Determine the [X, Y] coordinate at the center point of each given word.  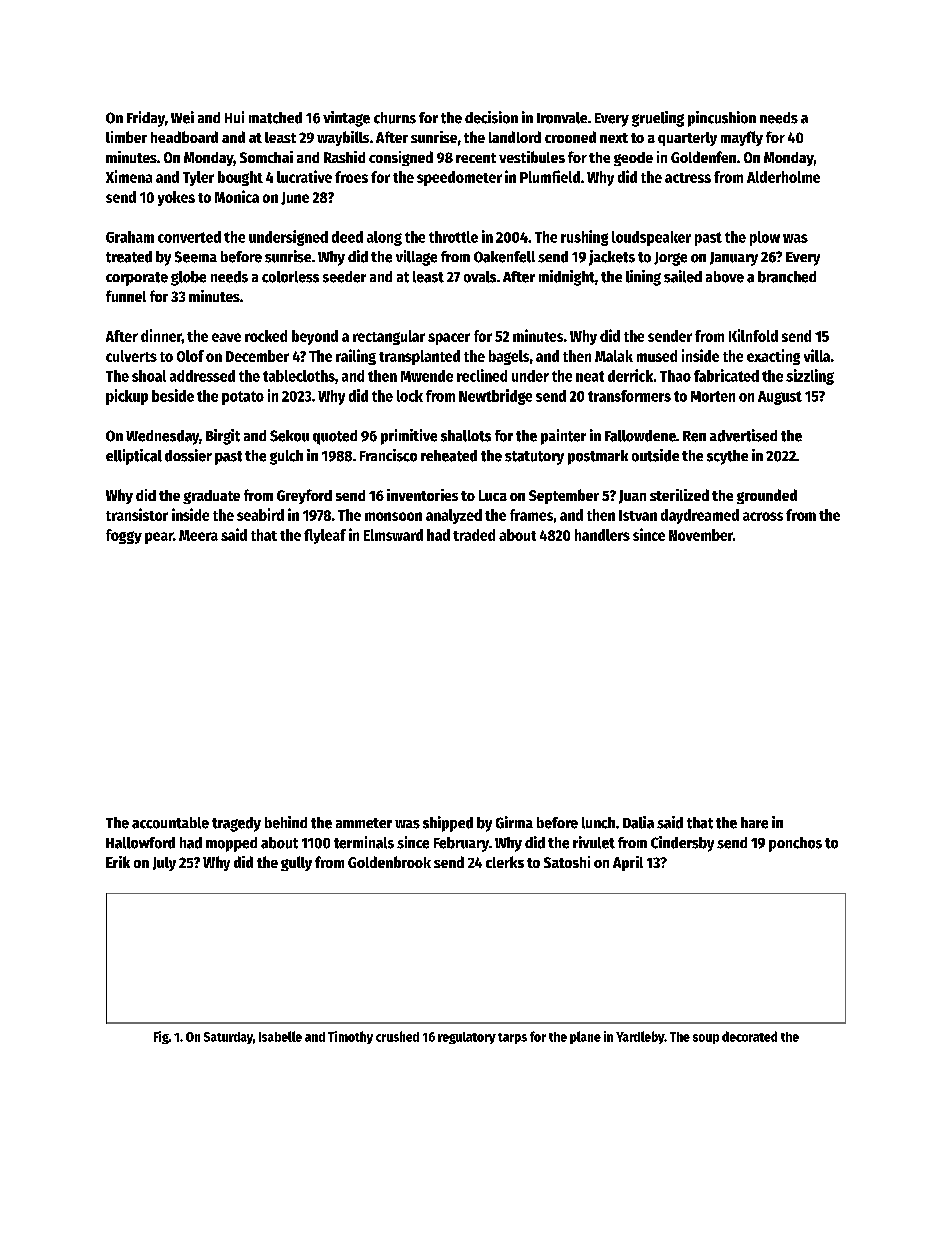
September [564, 496]
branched [787, 277]
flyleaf [325, 536]
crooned [570, 137]
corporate [137, 279]
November [701, 535]
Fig [161, 1037]
